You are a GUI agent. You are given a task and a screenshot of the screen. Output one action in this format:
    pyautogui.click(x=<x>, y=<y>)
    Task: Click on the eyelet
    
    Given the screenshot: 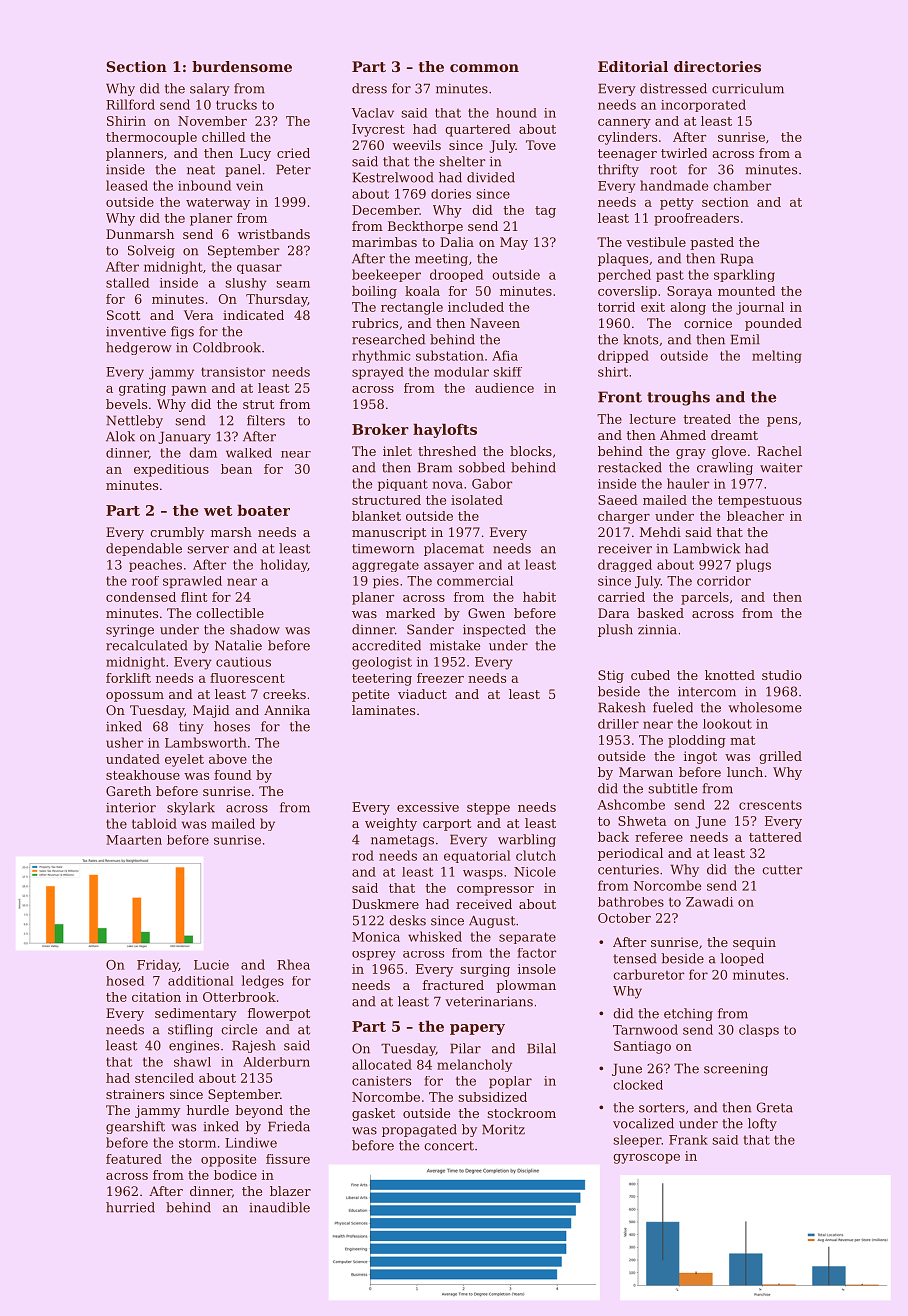 What is the action you would take?
    pyautogui.click(x=184, y=760)
